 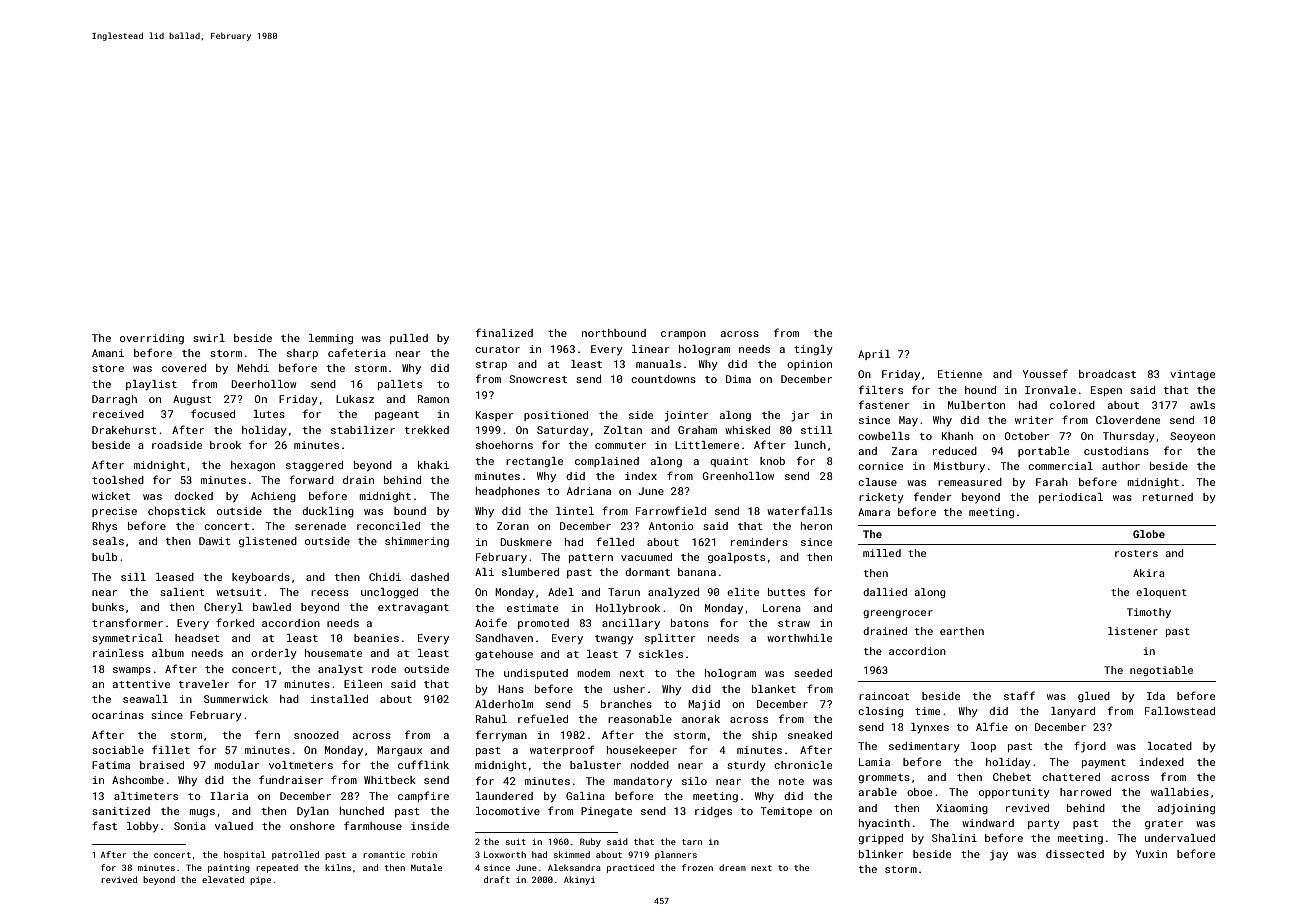 What do you see at coordinates (1075, 854) in the screenshot?
I see `dissected` at bounding box center [1075, 854].
